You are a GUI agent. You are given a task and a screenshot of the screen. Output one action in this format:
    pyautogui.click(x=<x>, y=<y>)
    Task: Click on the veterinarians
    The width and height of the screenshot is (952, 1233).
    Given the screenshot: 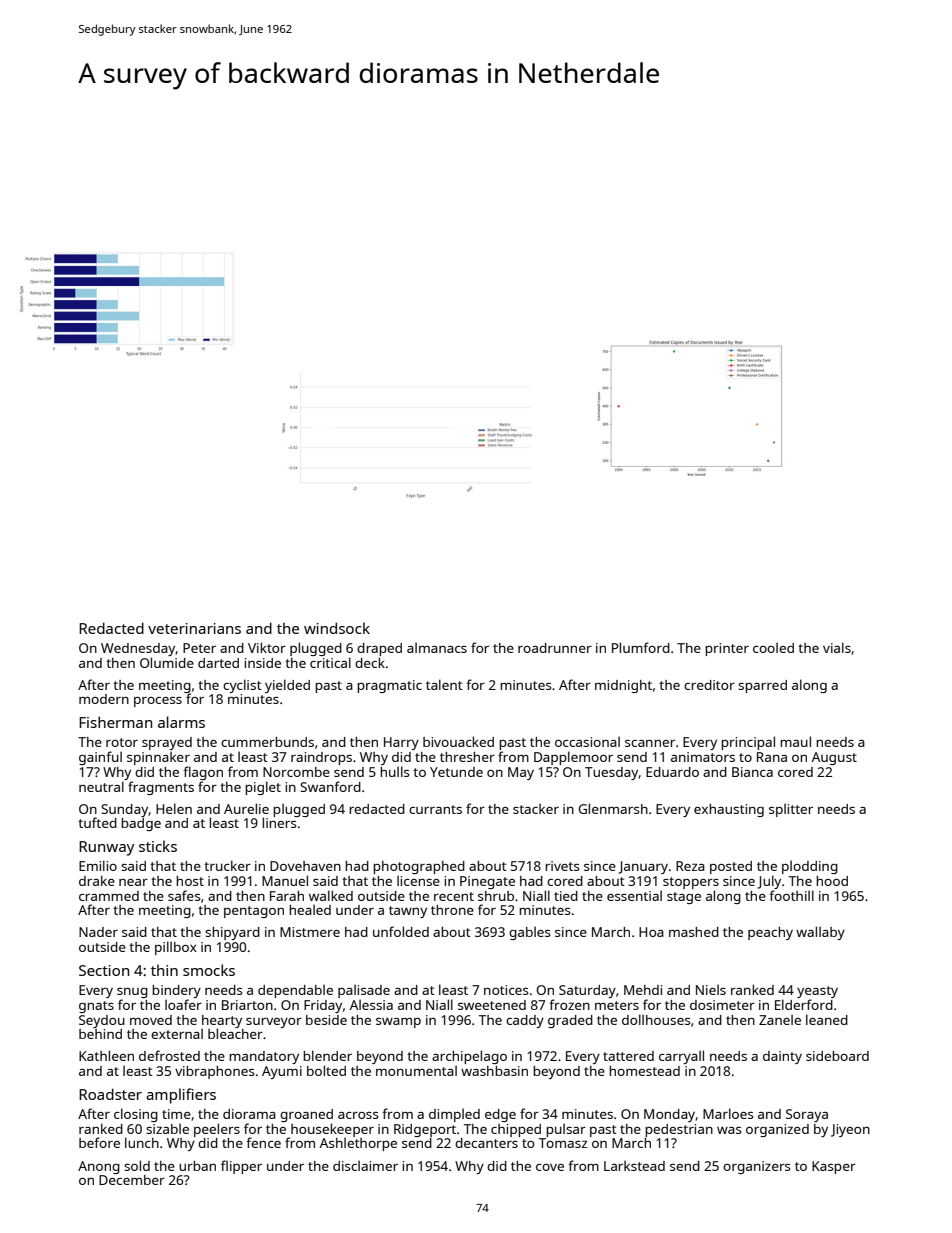 What is the action you would take?
    pyautogui.click(x=194, y=628)
